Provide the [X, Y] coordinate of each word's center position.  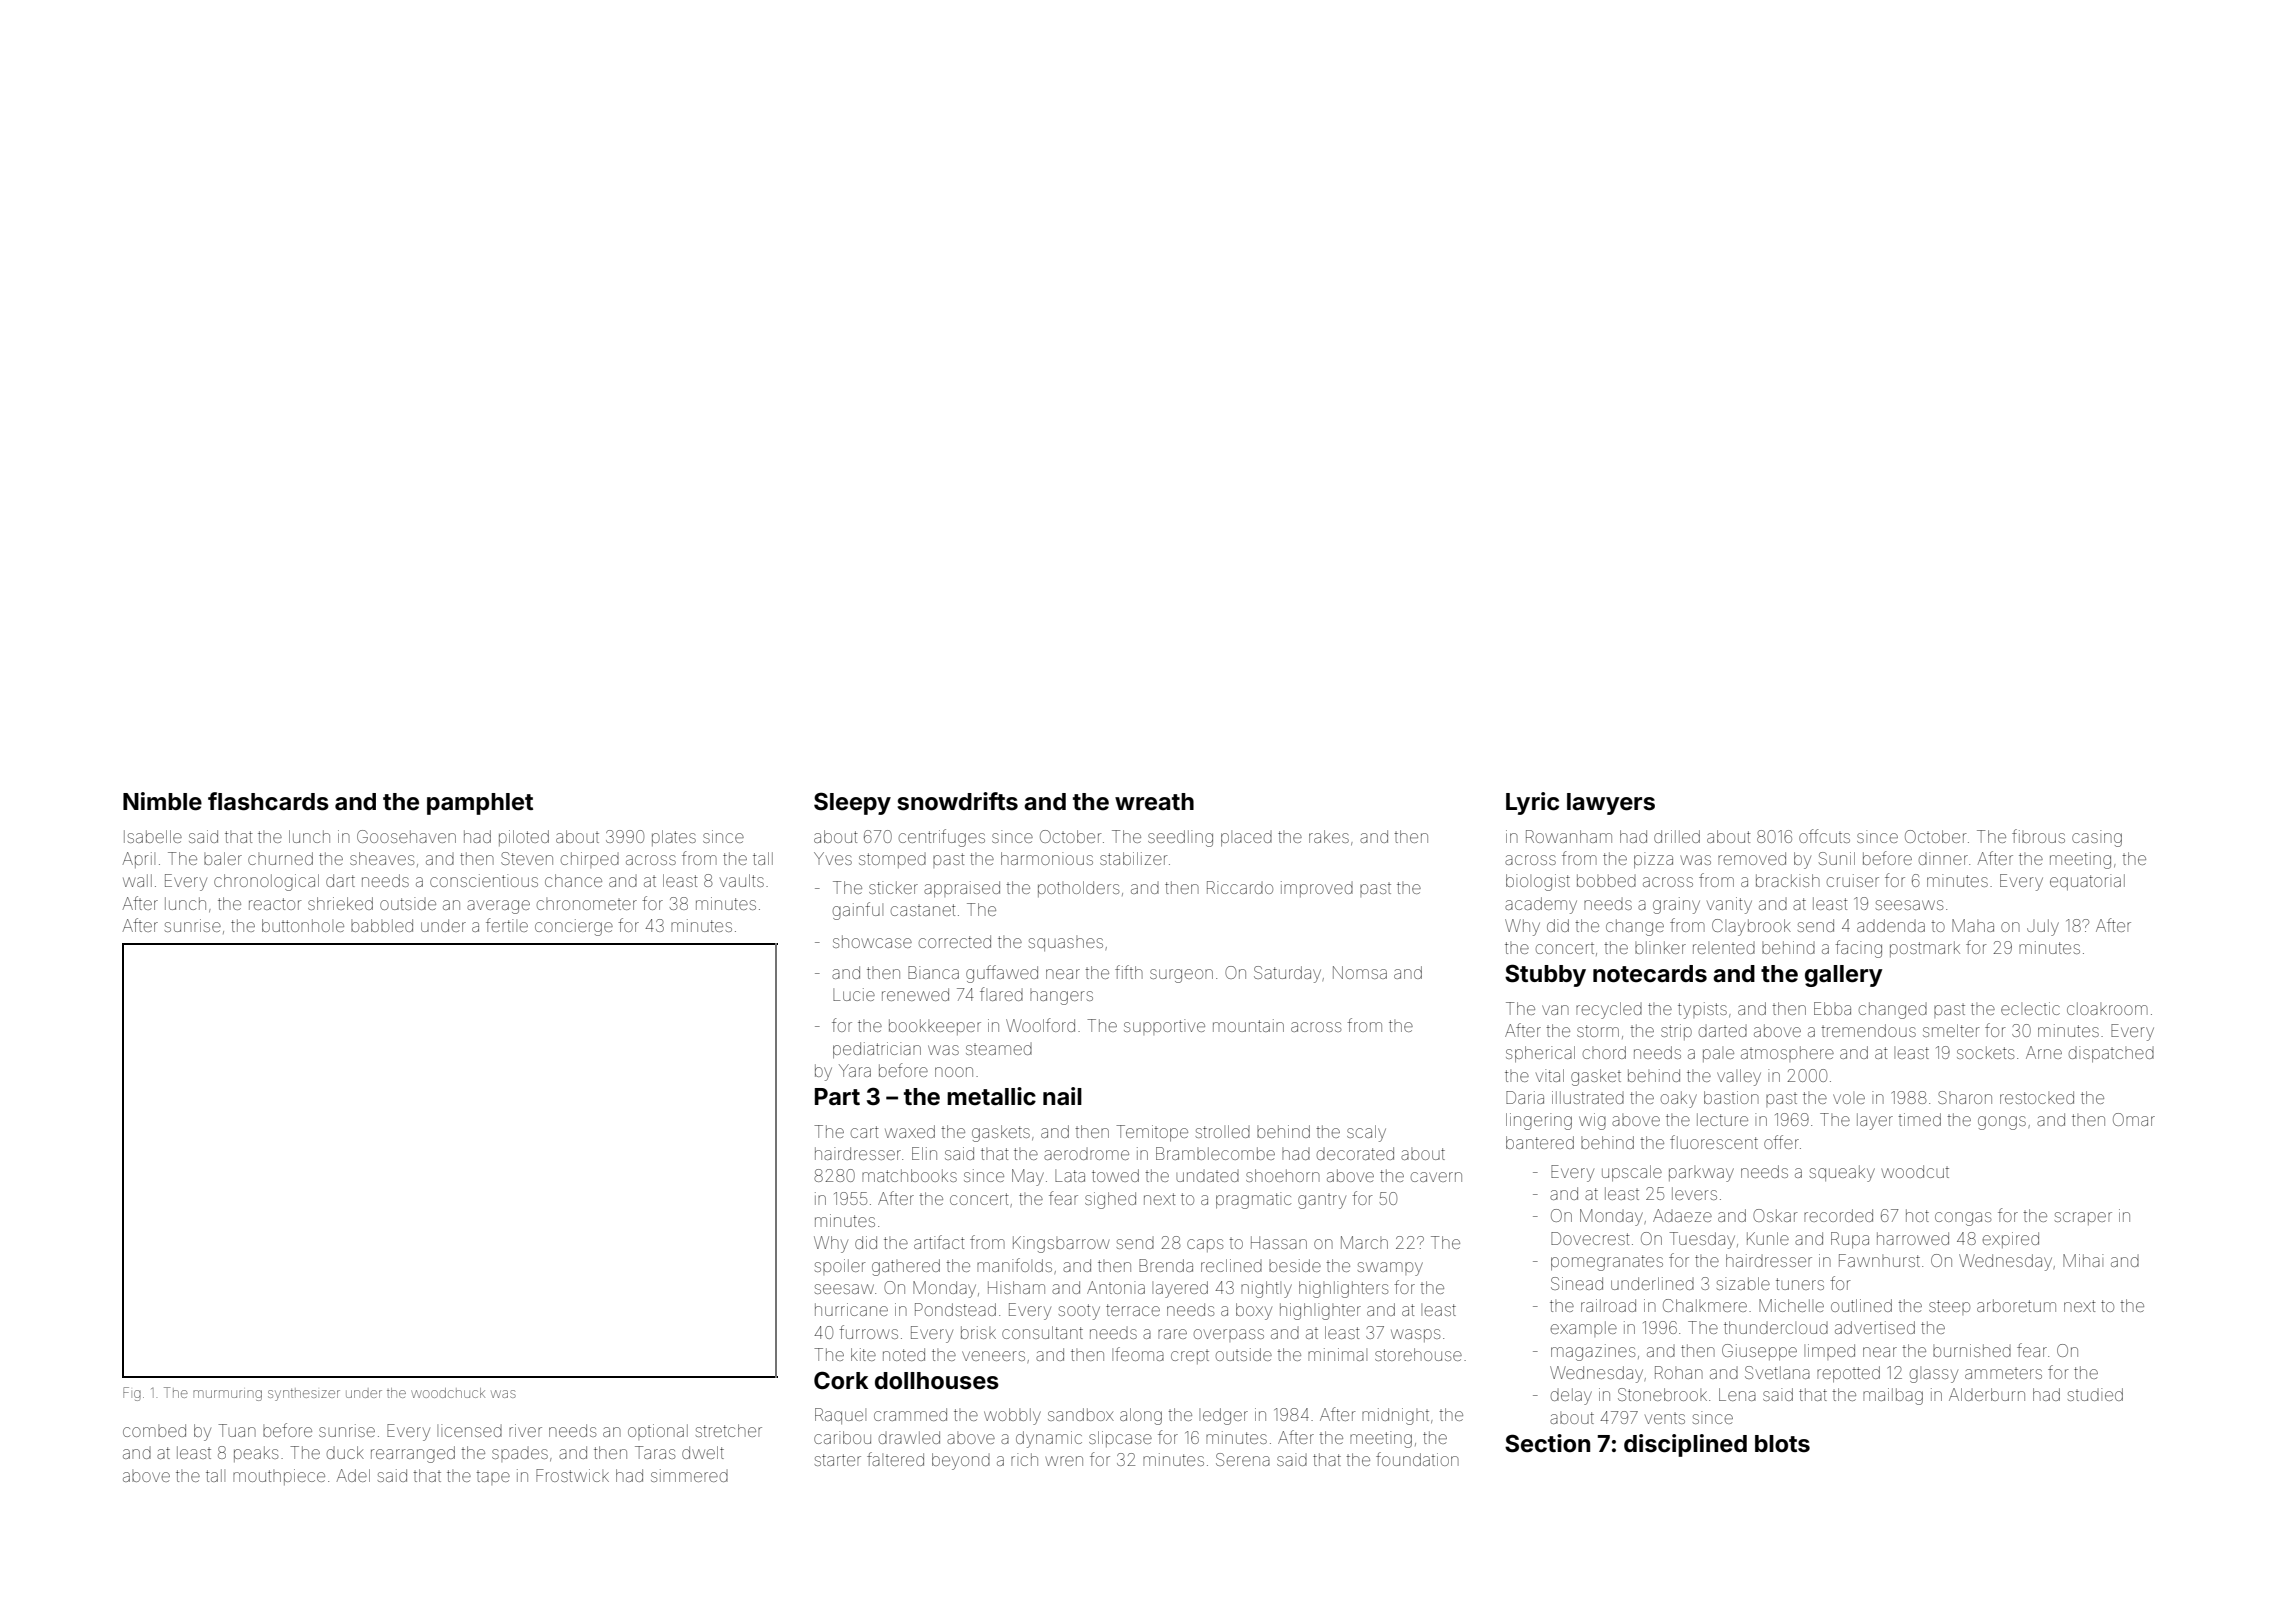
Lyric [1532, 803]
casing [2097, 838]
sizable [1743, 1283]
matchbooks [909, 1175]
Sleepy [852, 803]
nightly [1266, 1289]
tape [493, 1478]
